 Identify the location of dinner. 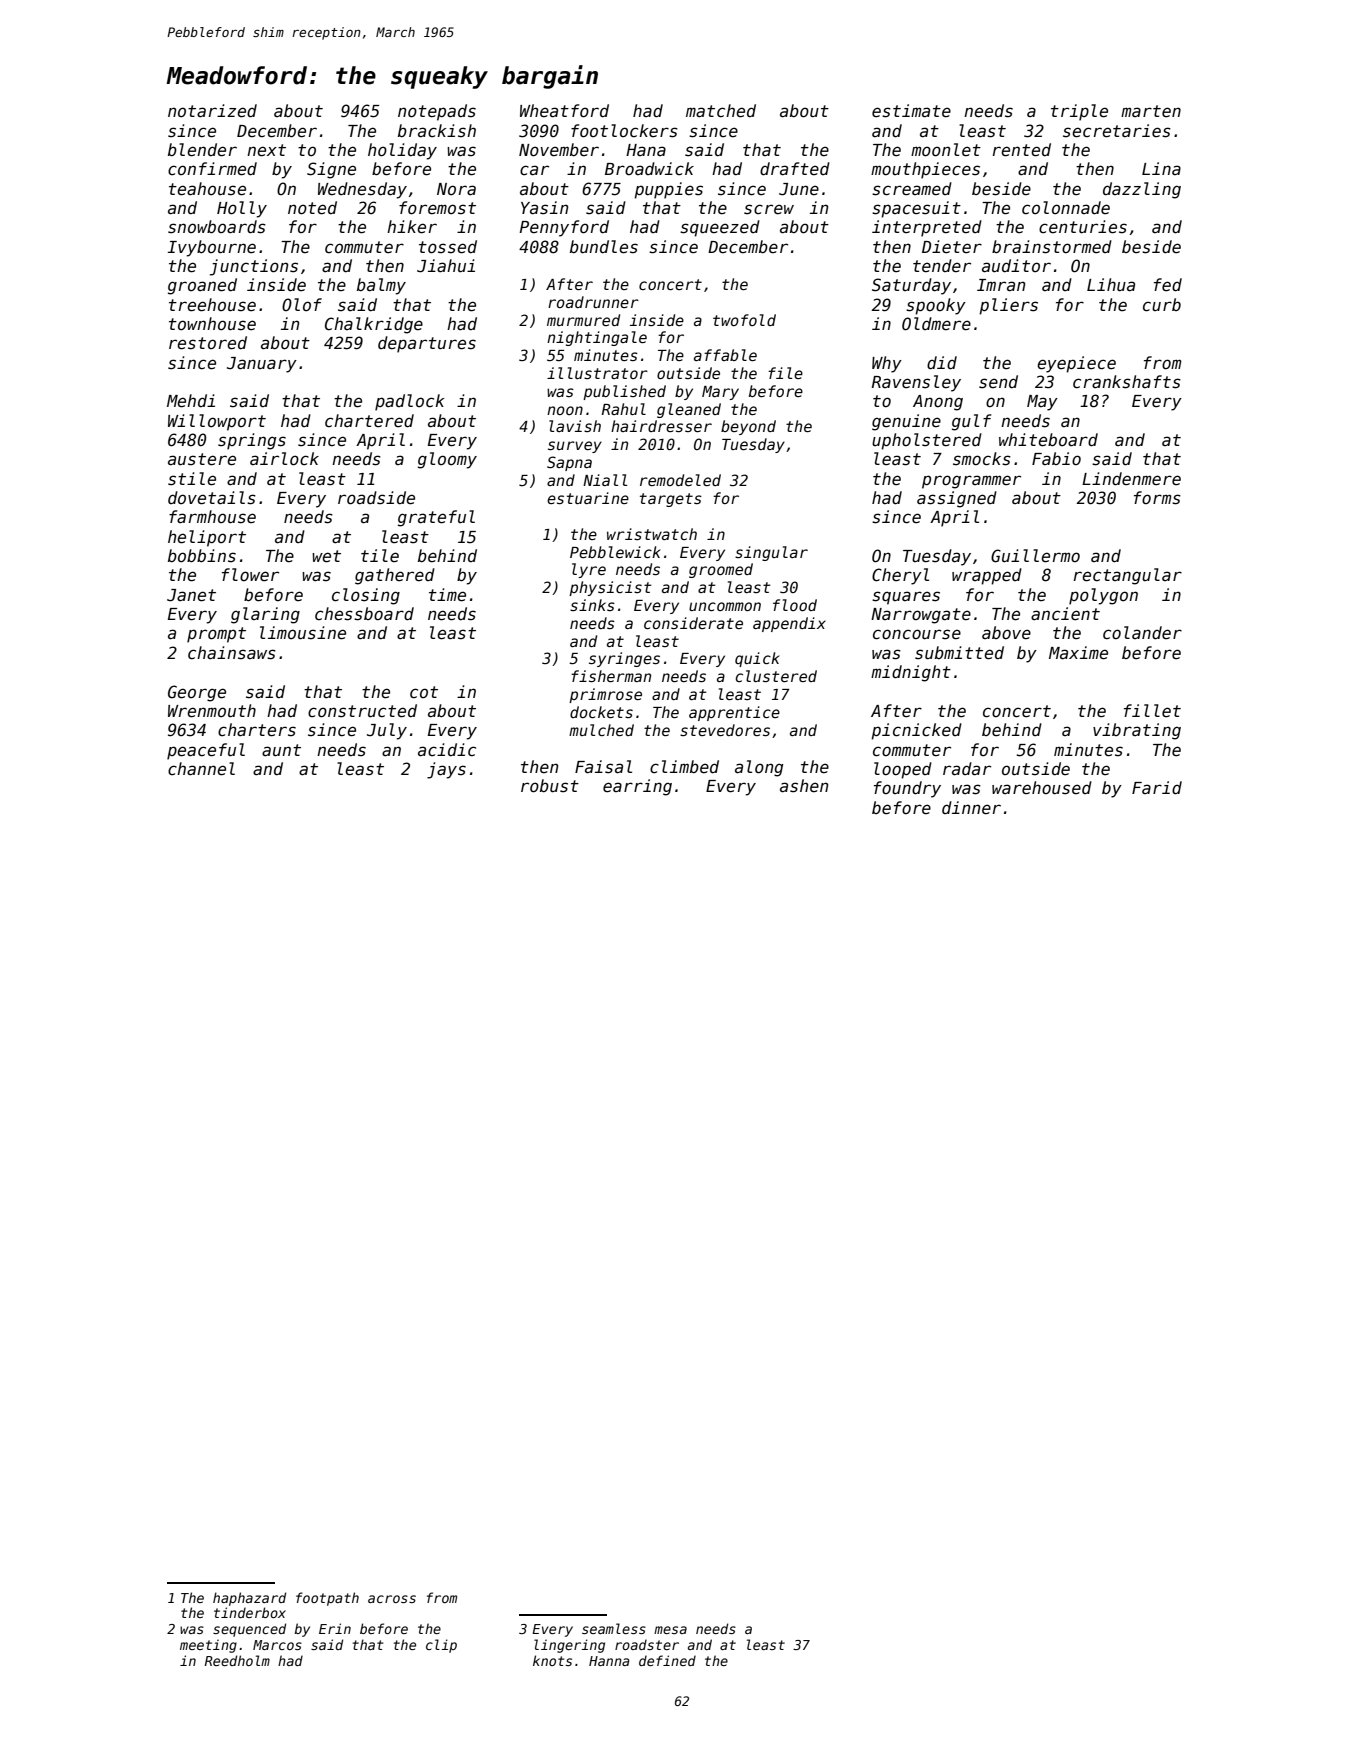
(971, 808).
